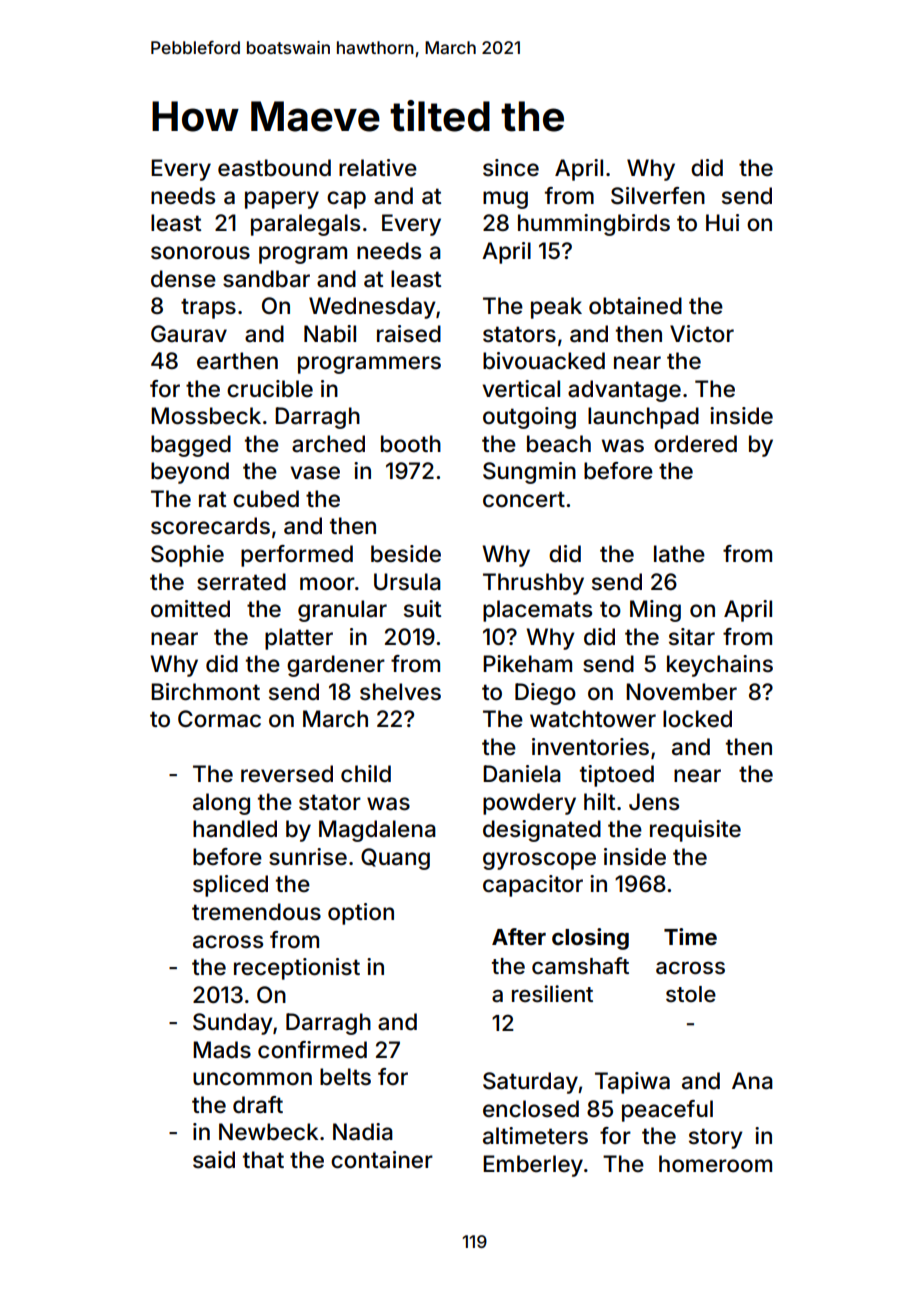 The image size is (924, 1311). What do you see at coordinates (531, 1109) in the image?
I see `enclosed` at bounding box center [531, 1109].
